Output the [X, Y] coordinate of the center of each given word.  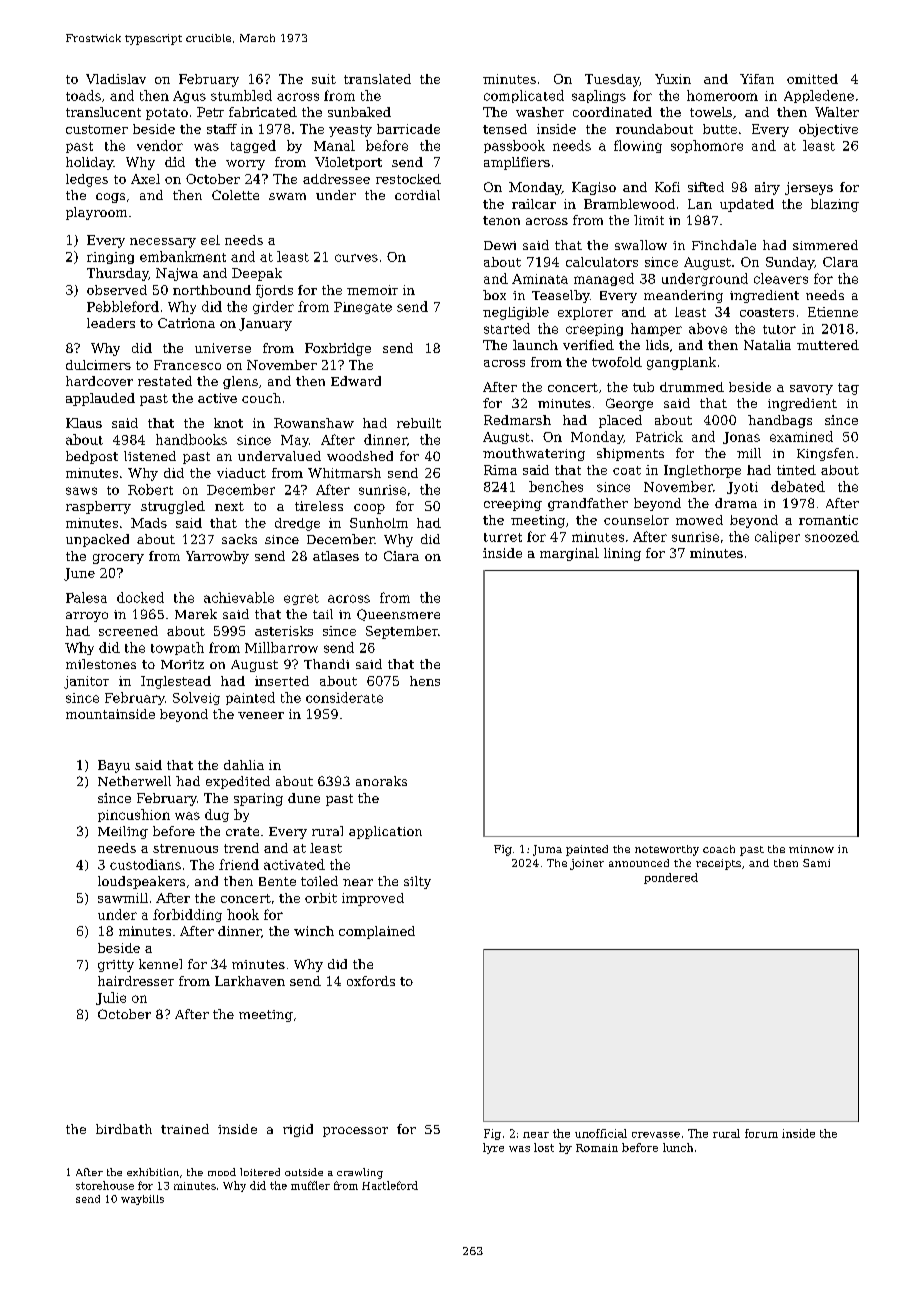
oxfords [371, 981]
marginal [569, 554]
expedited [238, 782]
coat [627, 470]
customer [97, 129]
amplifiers [517, 163]
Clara [840, 262]
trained [185, 1129]
